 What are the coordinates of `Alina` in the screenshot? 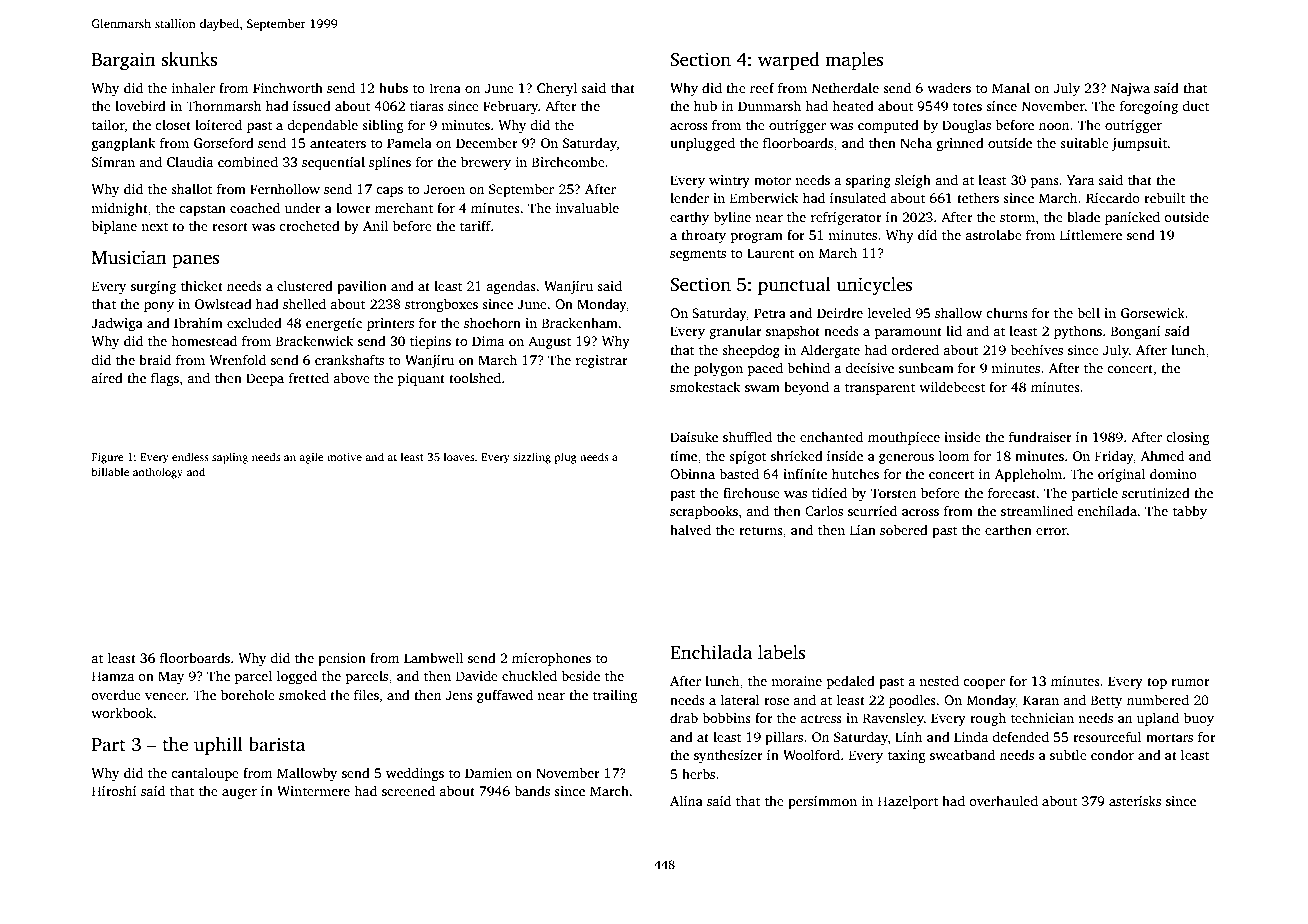 It's located at (686, 800).
